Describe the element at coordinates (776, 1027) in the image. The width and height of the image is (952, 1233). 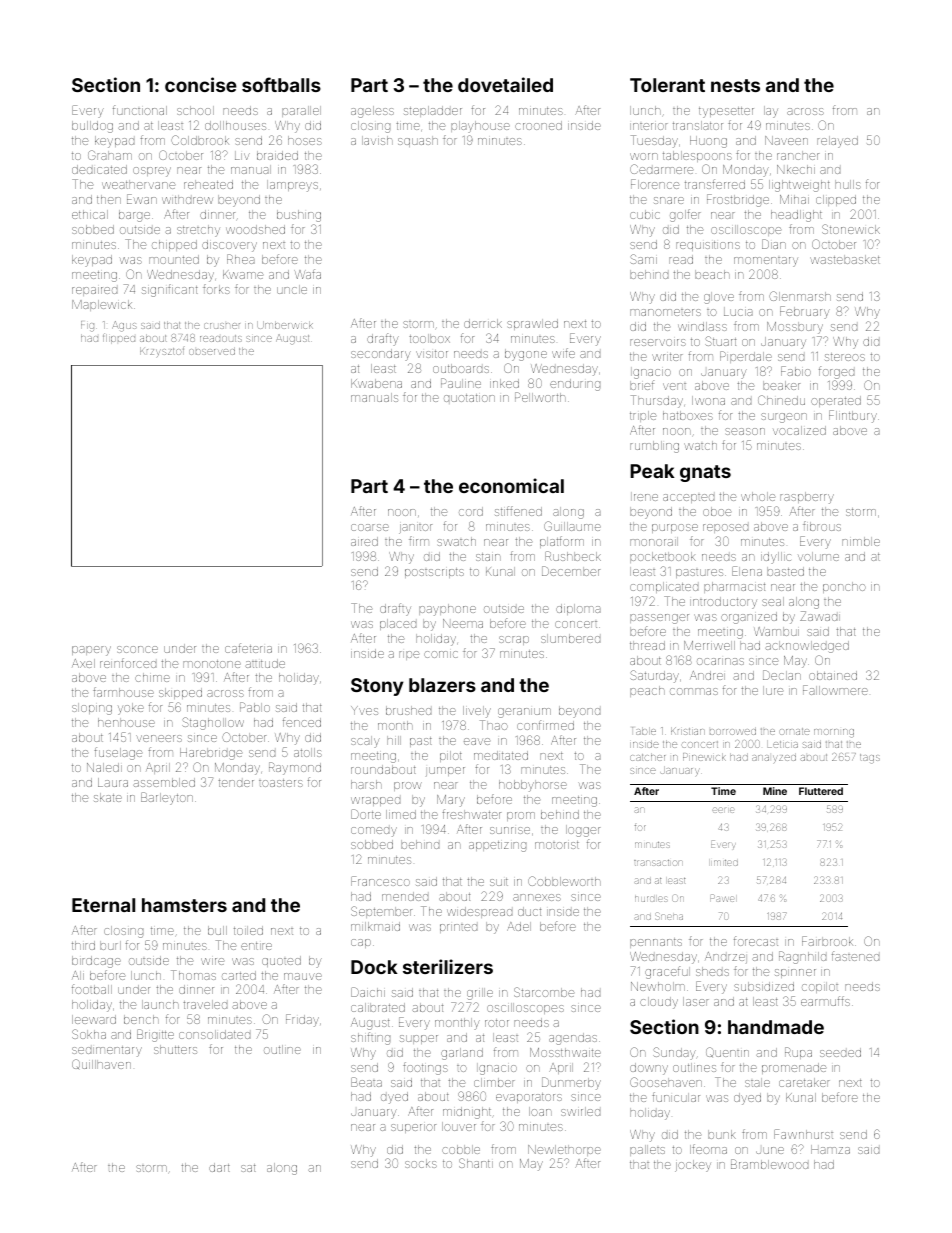
I see `handmade` at that location.
